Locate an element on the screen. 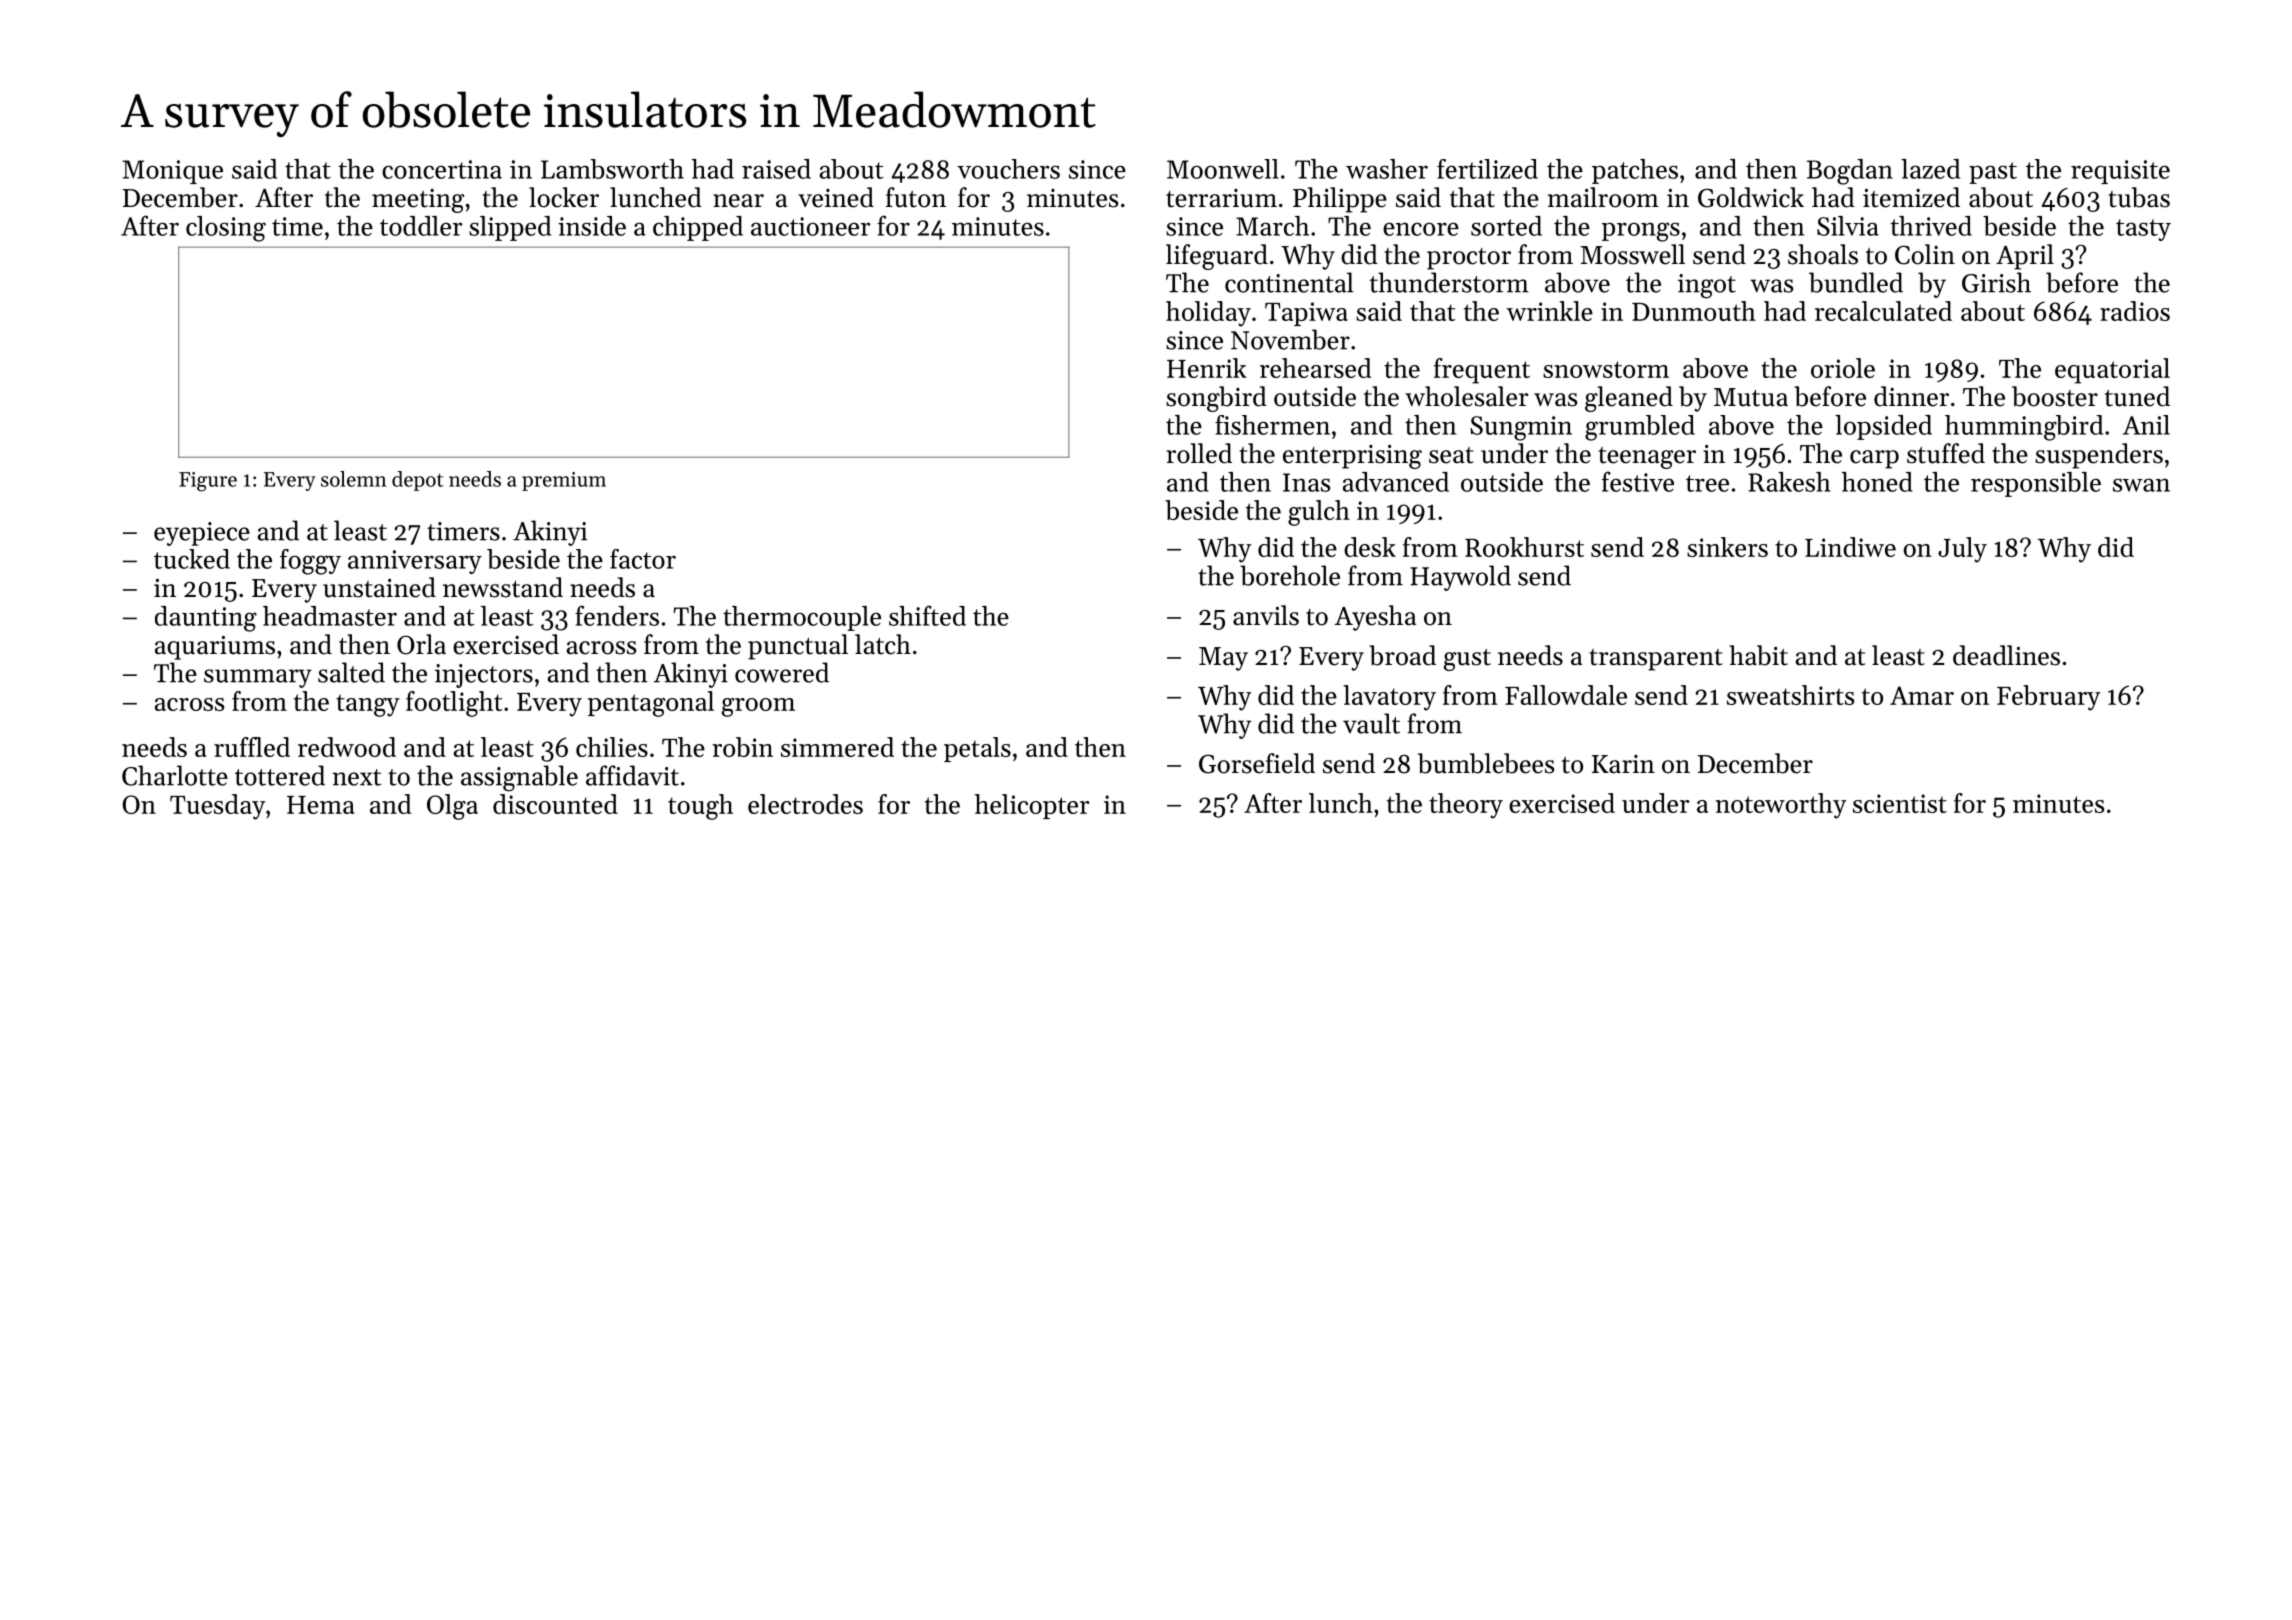 Image resolution: width=2292 pixels, height=1620 pixels. holiday is located at coordinates (1208, 314).
